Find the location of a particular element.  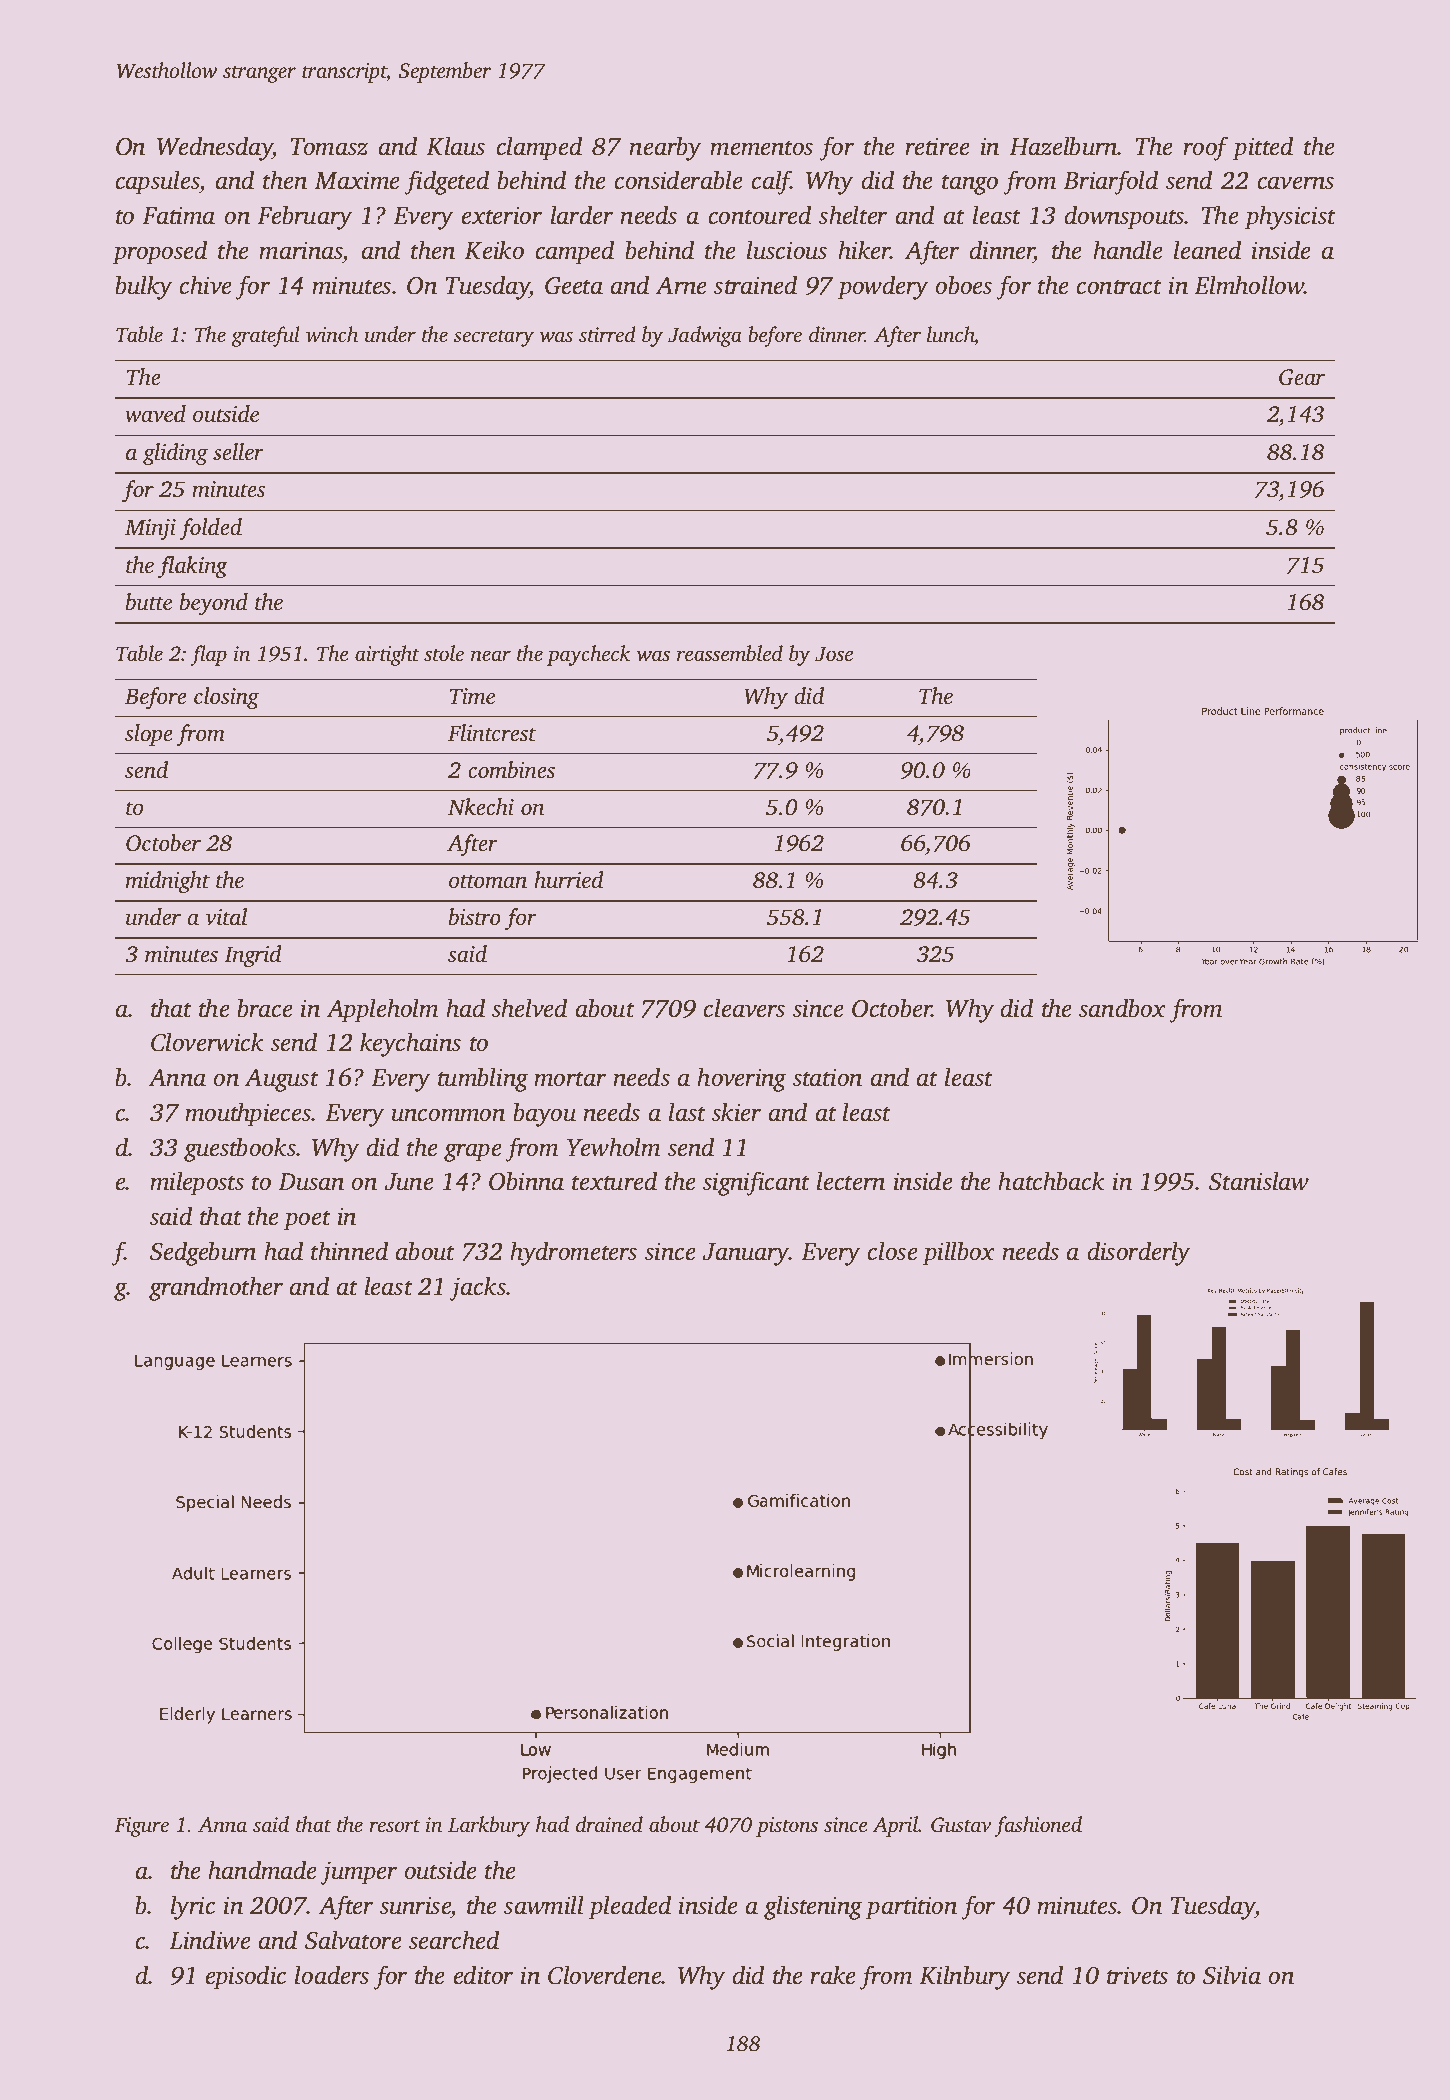

pitted is located at coordinates (1263, 148).
